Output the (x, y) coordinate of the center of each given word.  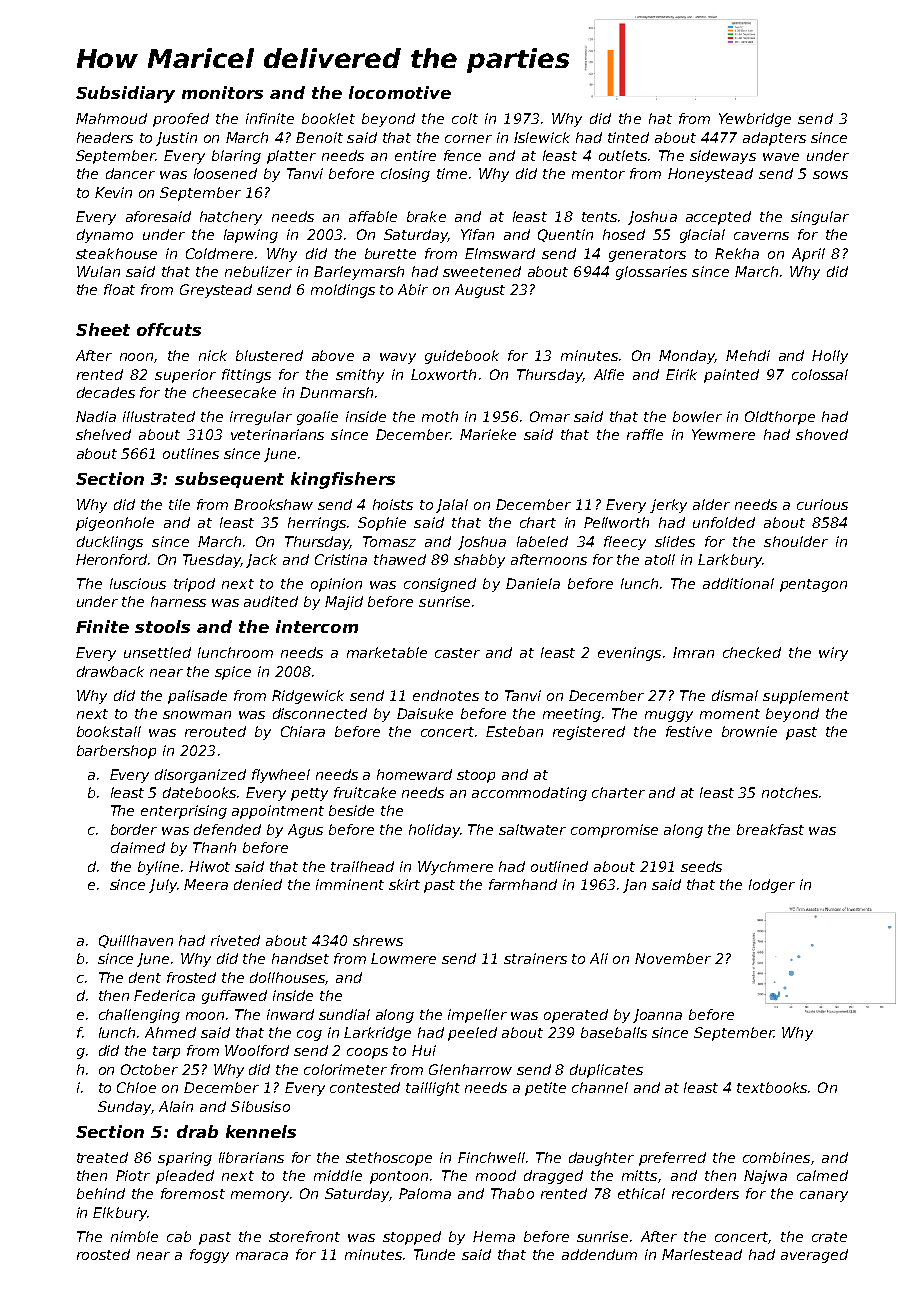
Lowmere (403, 958)
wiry (833, 654)
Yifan (477, 234)
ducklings (110, 543)
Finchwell (491, 1157)
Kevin (113, 192)
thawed (400, 559)
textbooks (772, 1087)
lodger (772, 886)
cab (179, 1236)
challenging (139, 1016)
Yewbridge (755, 120)
